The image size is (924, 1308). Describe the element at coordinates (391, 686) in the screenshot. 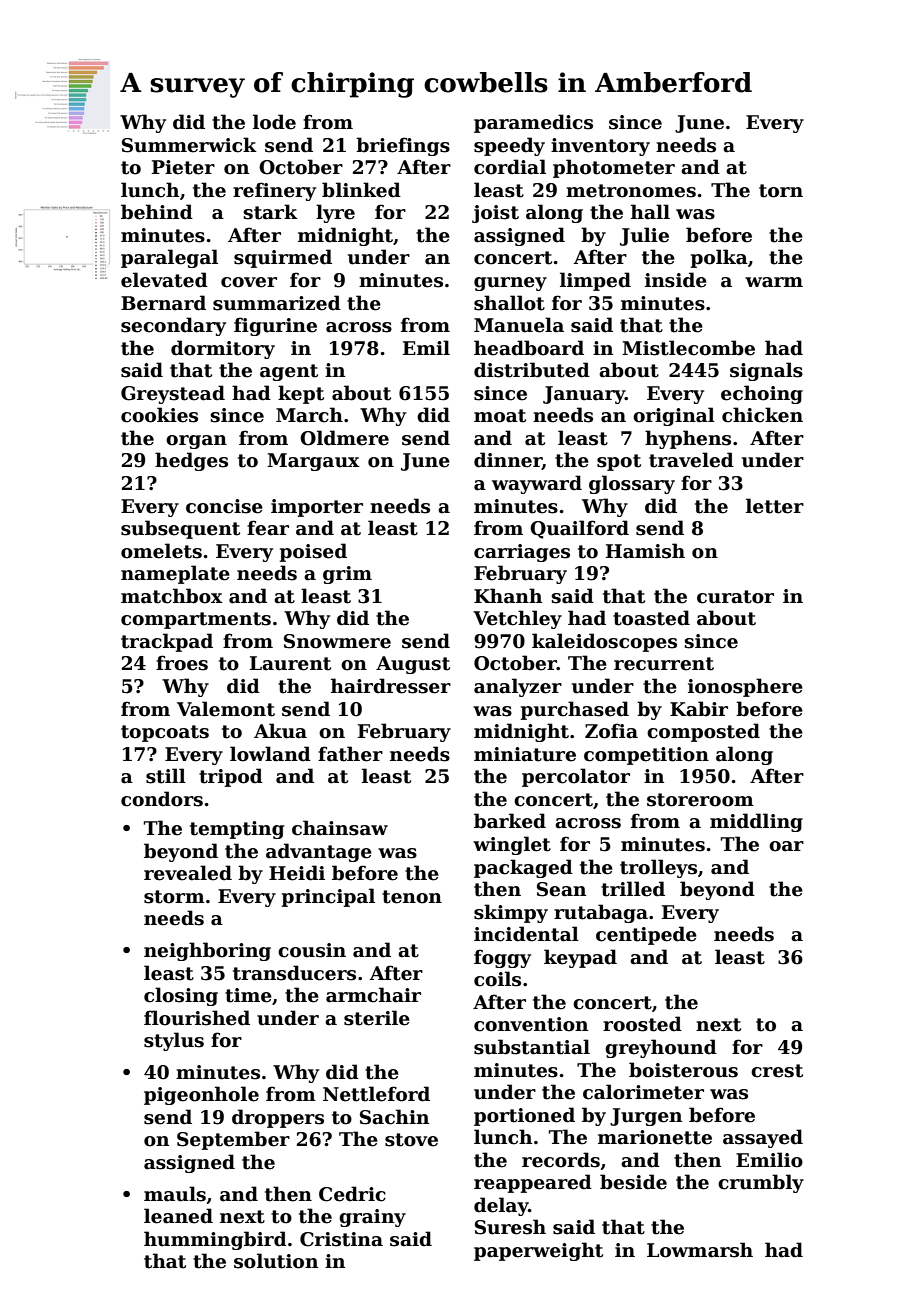

I see `hairdresser` at that location.
